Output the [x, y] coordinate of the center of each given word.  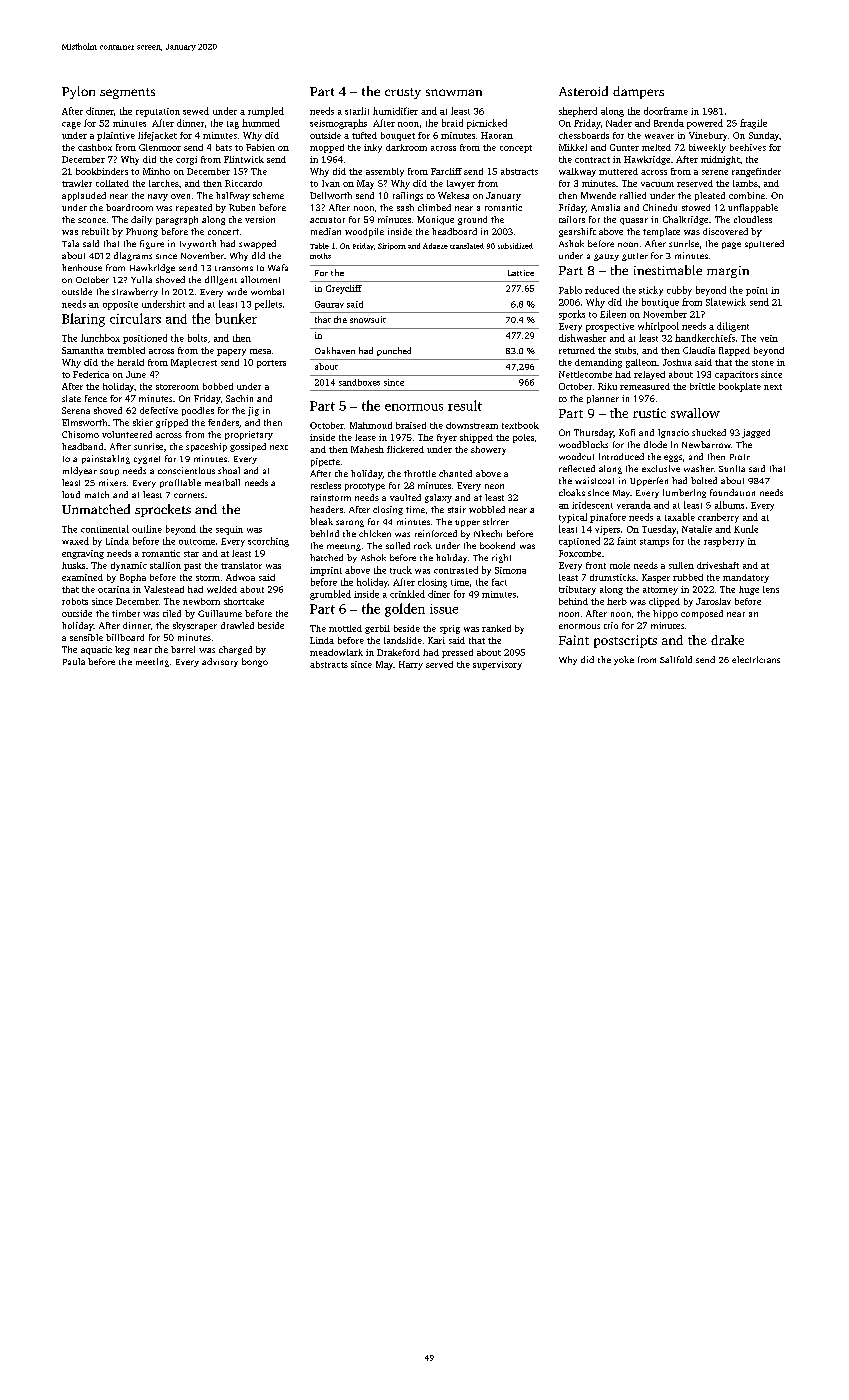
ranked [496, 628]
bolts [197, 338]
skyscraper [195, 626]
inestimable [668, 270]
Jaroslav [713, 601]
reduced [602, 290]
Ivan [331, 183]
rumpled [266, 112]
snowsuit [368, 319]
